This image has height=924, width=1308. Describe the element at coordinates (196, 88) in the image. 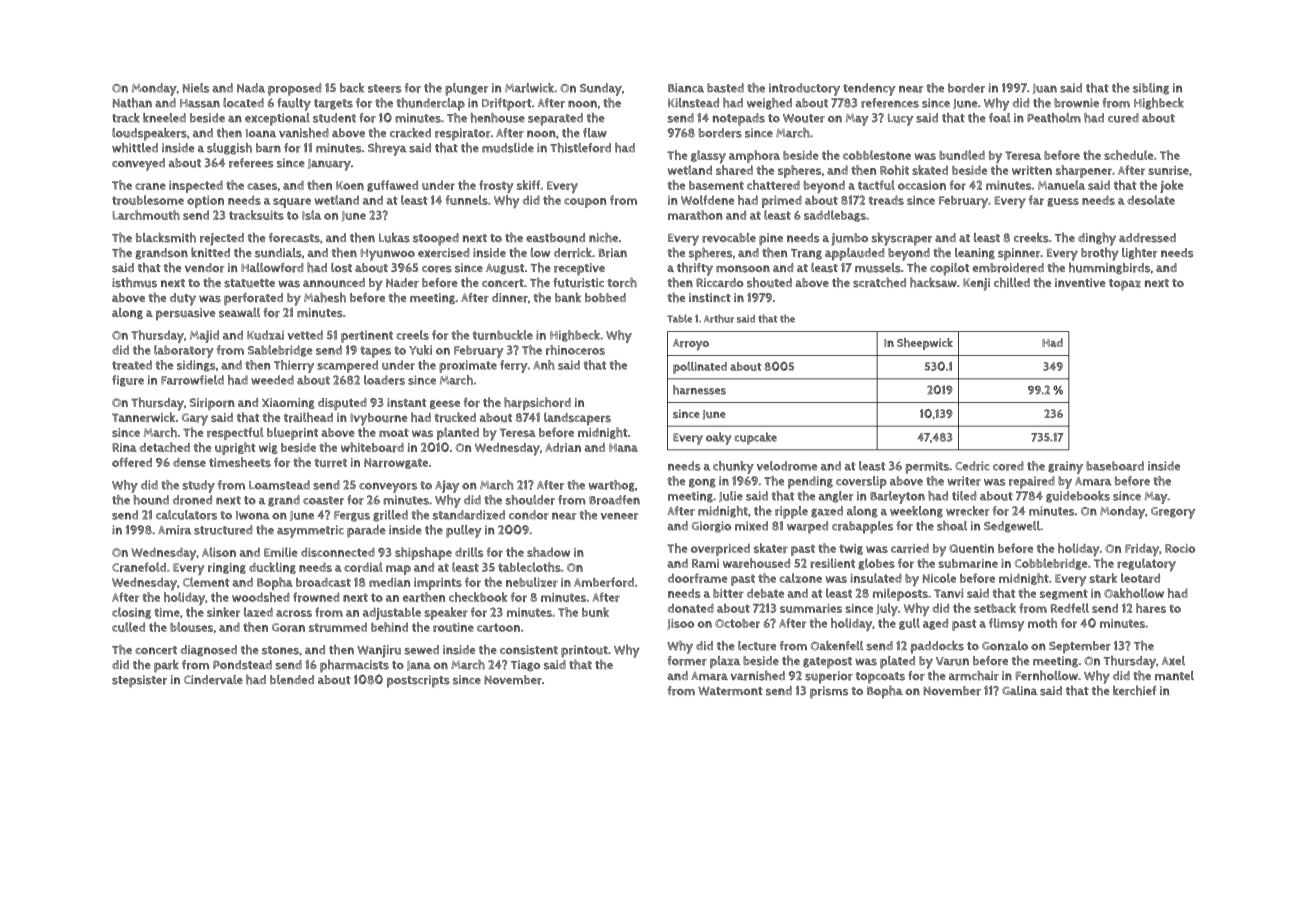

I see `Niels` at that location.
